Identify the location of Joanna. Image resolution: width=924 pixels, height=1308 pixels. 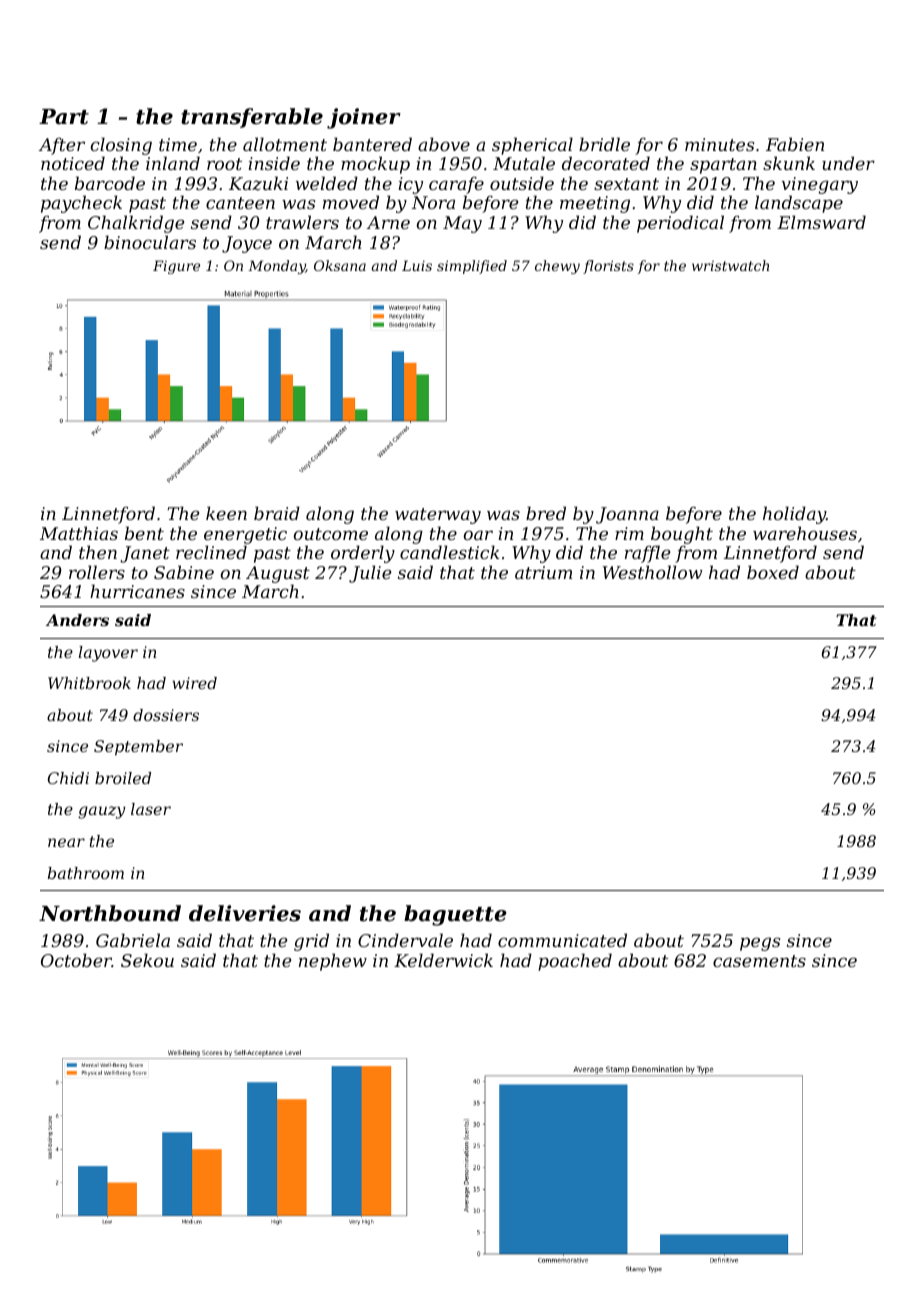
(627, 515).
